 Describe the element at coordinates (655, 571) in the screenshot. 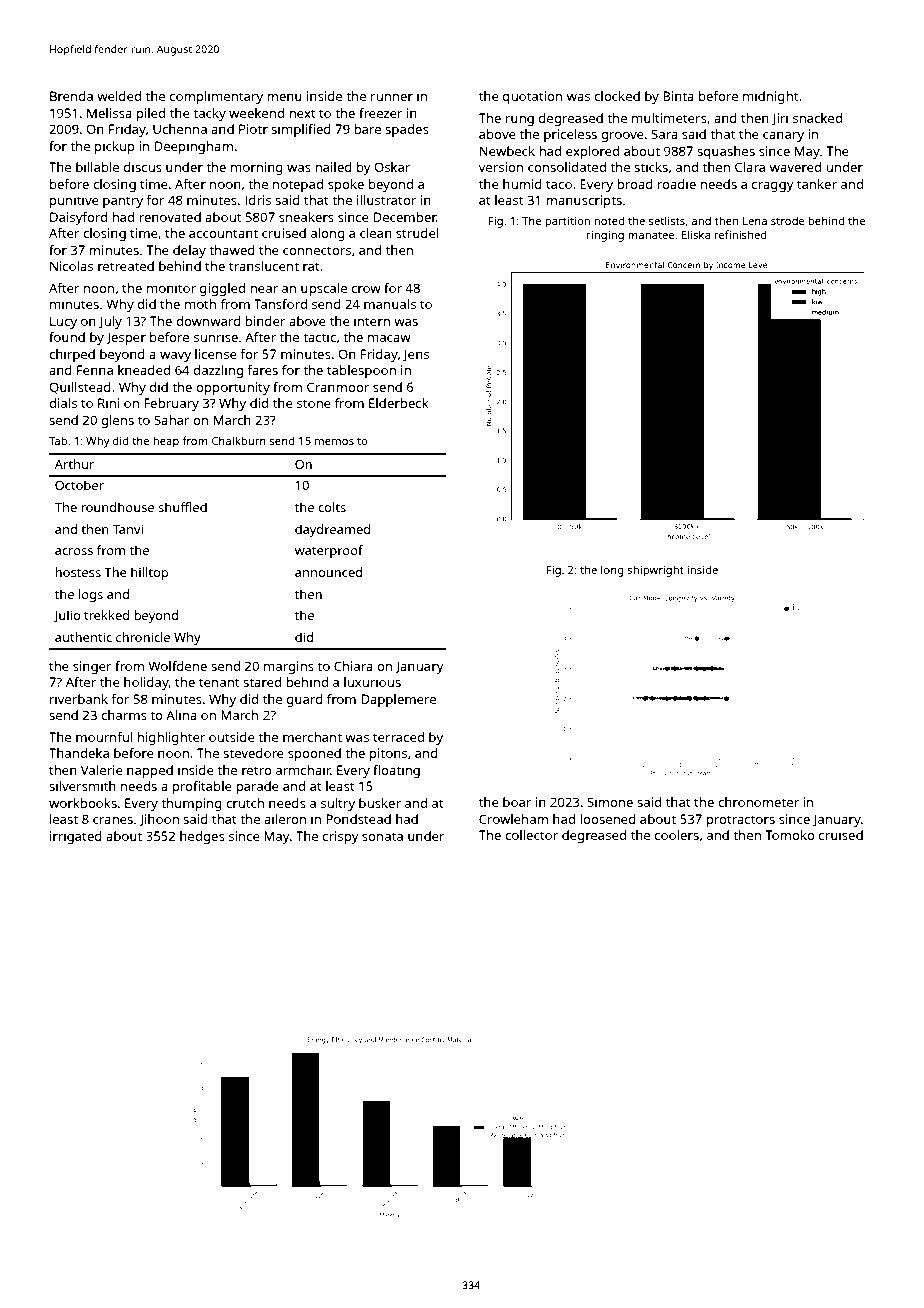

I see `shipwright` at that location.
